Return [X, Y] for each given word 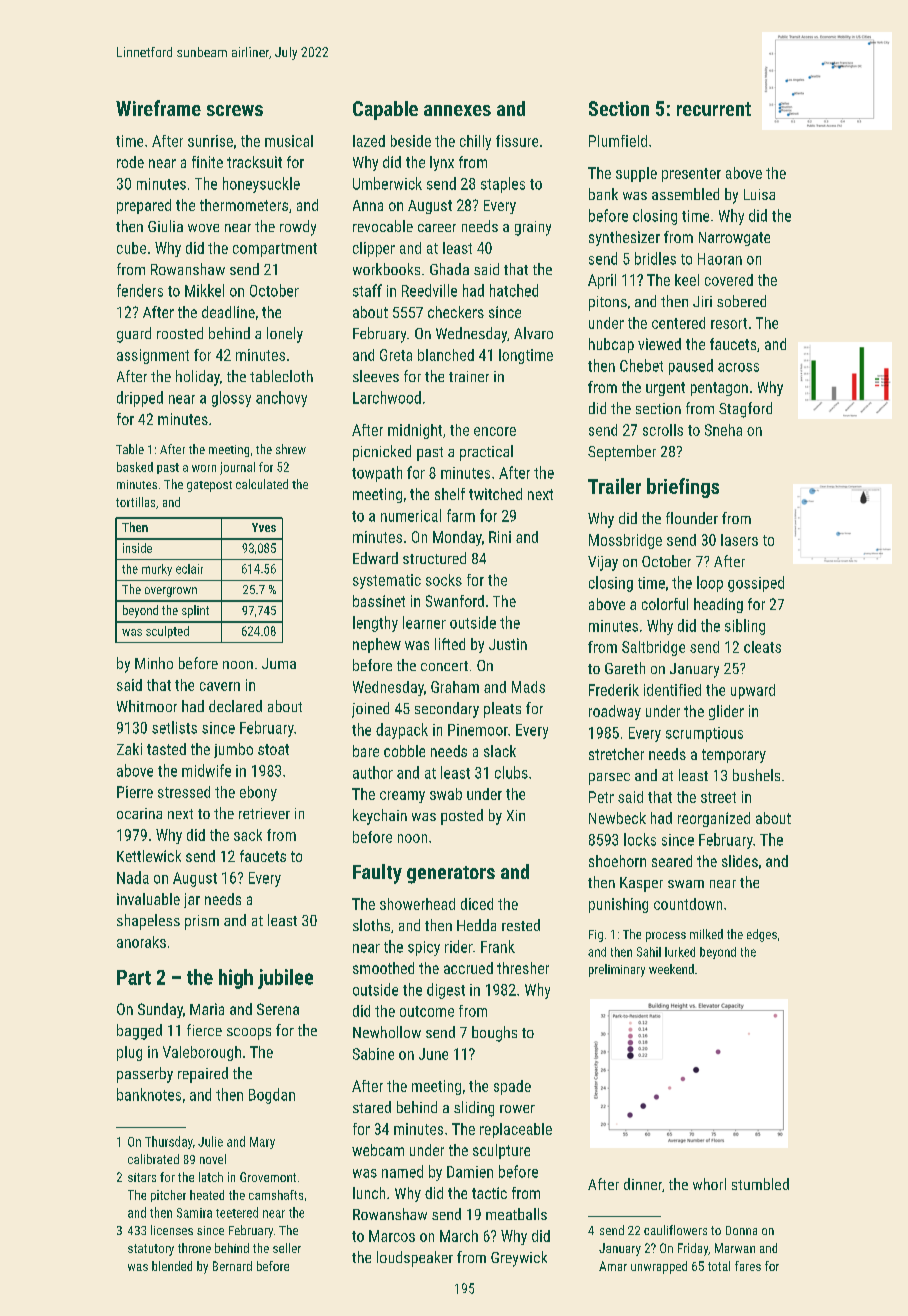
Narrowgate [734, 239]
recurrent [714, 109]
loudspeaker [415, 1259]
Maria [207, 1009]
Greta [396, 355]
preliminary [617, 970]
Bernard [232, 1266]
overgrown [171, 592]
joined [370, 710]
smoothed [383, 968]
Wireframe [158, 108]
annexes [457, 110]
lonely [285, 335]
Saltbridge [653, 648]
